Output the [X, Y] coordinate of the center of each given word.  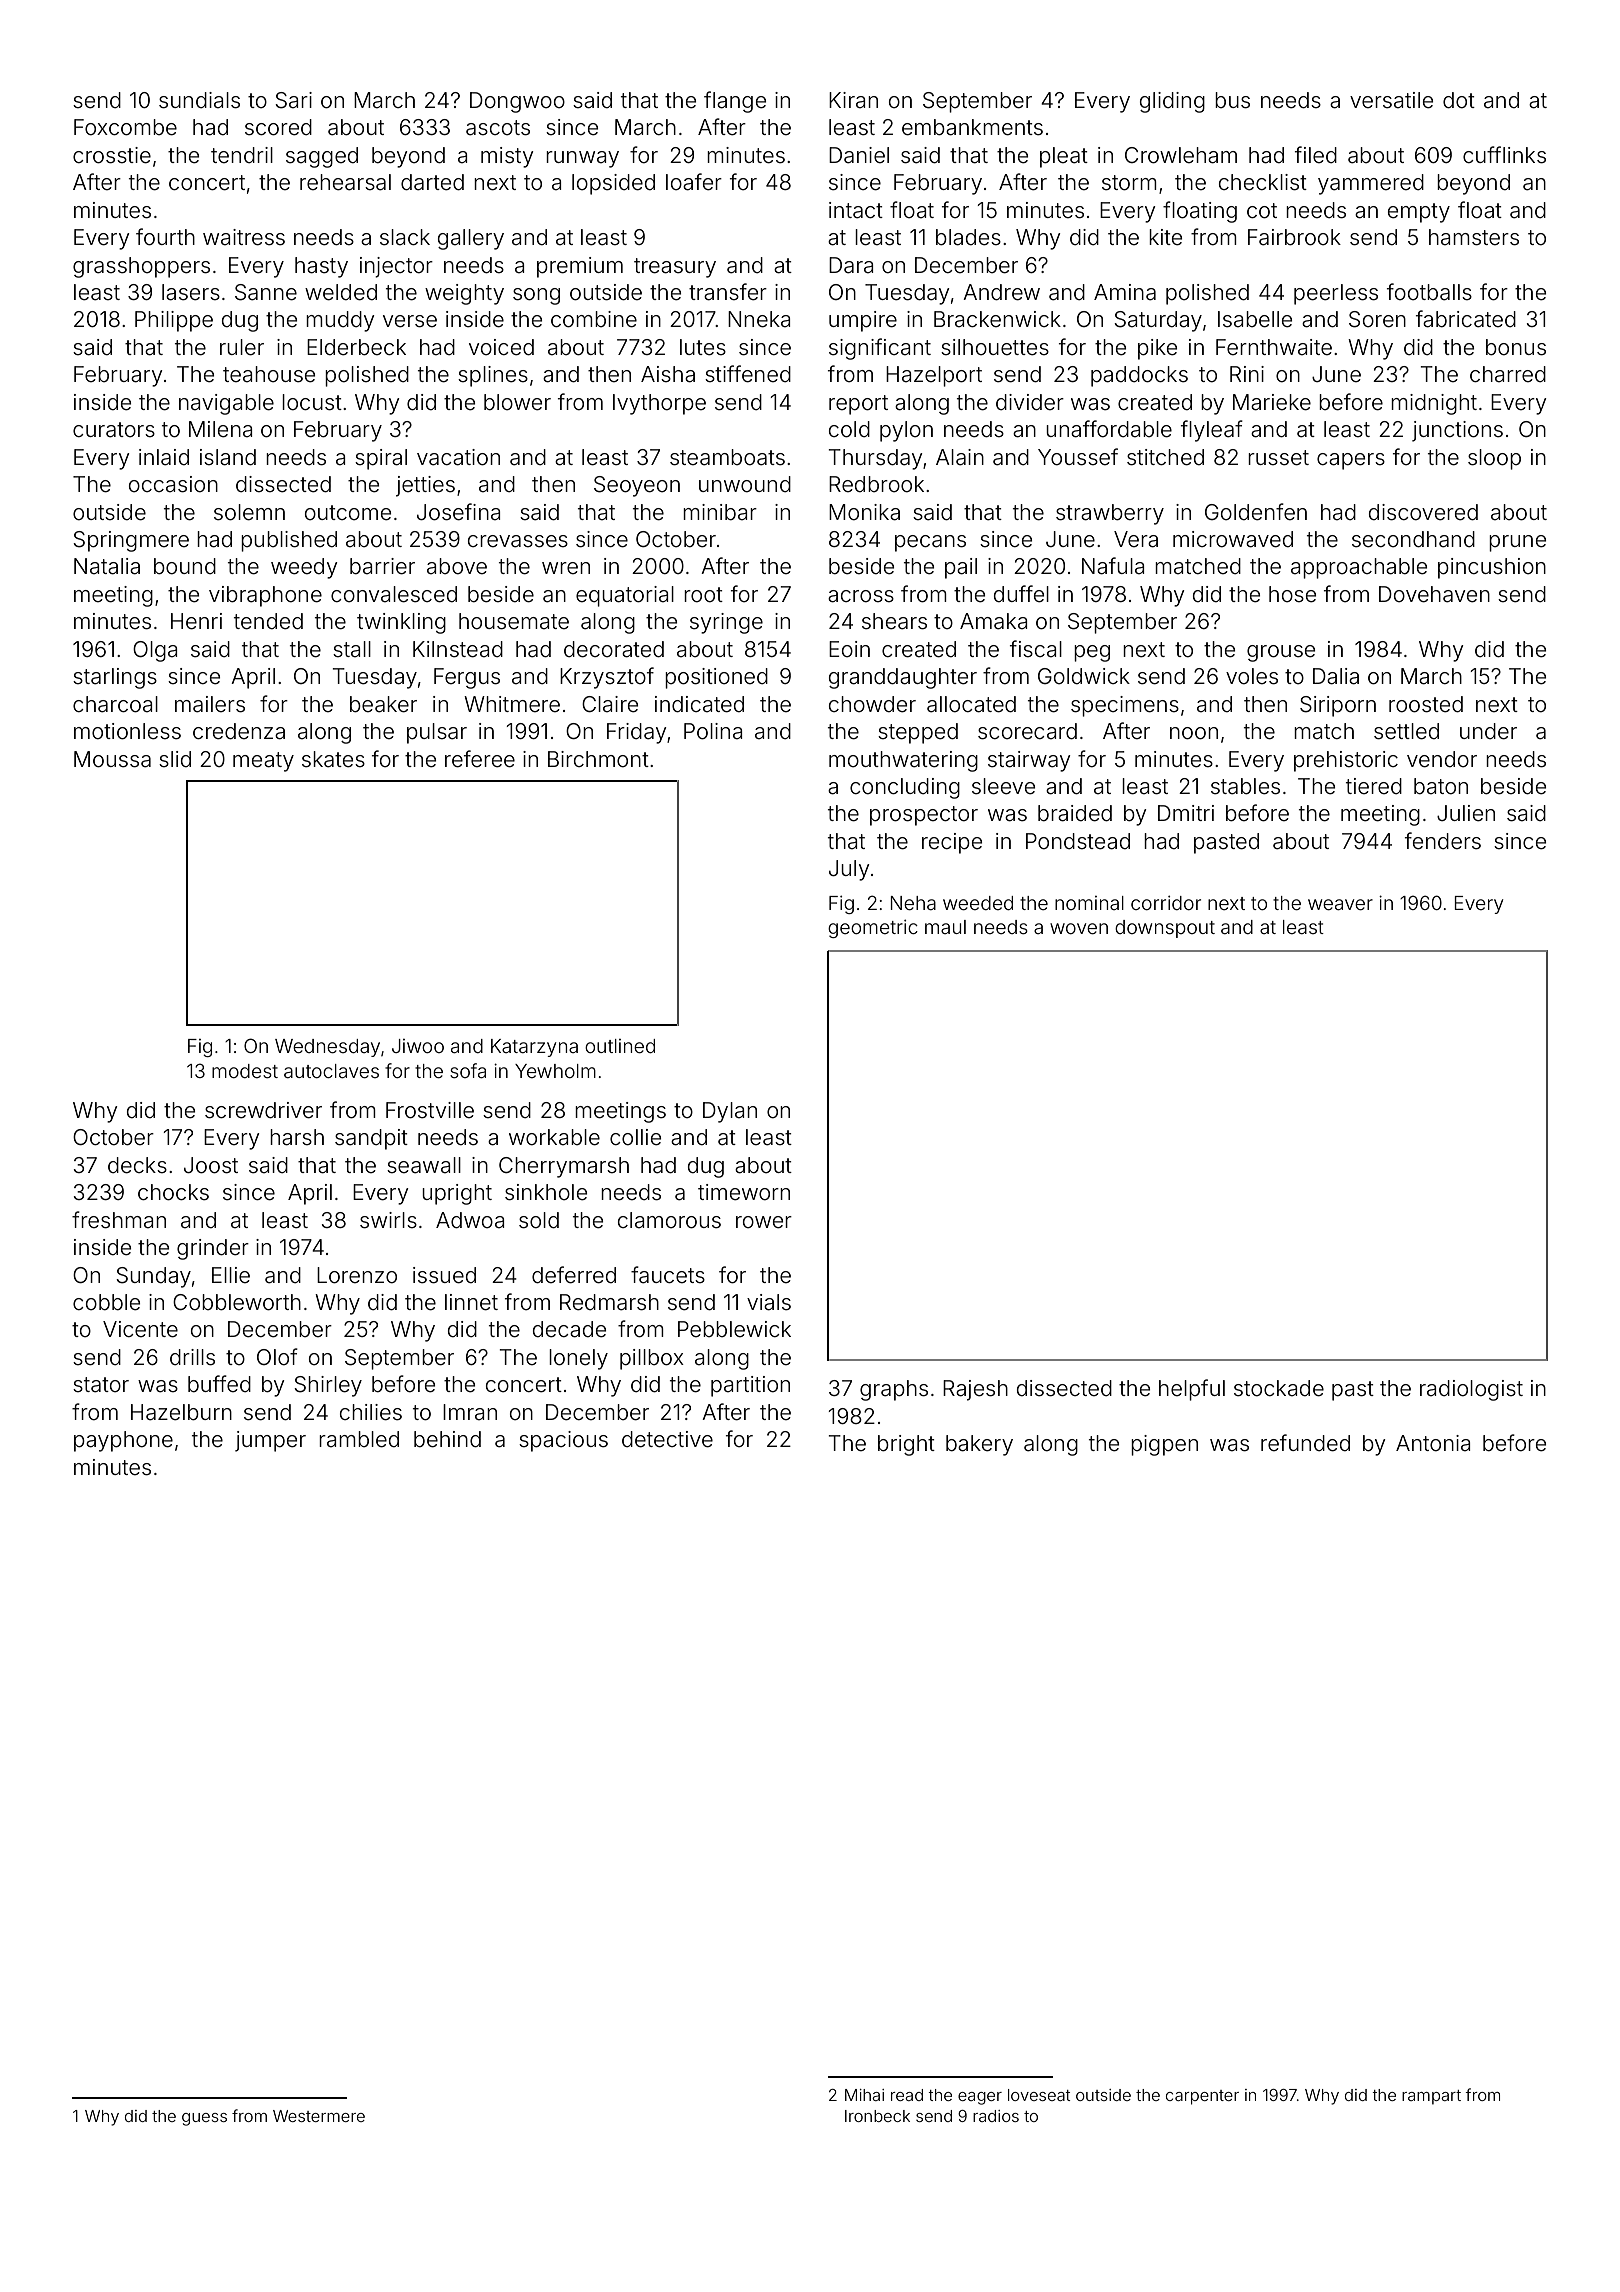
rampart [1431, 2097]
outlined [620, 1046]
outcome [348, 513]
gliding [1172, 102]
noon [1194, 733]
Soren [1377, 319]
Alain [960, 457]
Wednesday [327, 1048]
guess [204, 2119]
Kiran [853, 100]
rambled [359, 1439]
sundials [199, 100]
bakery [979, 1445]
